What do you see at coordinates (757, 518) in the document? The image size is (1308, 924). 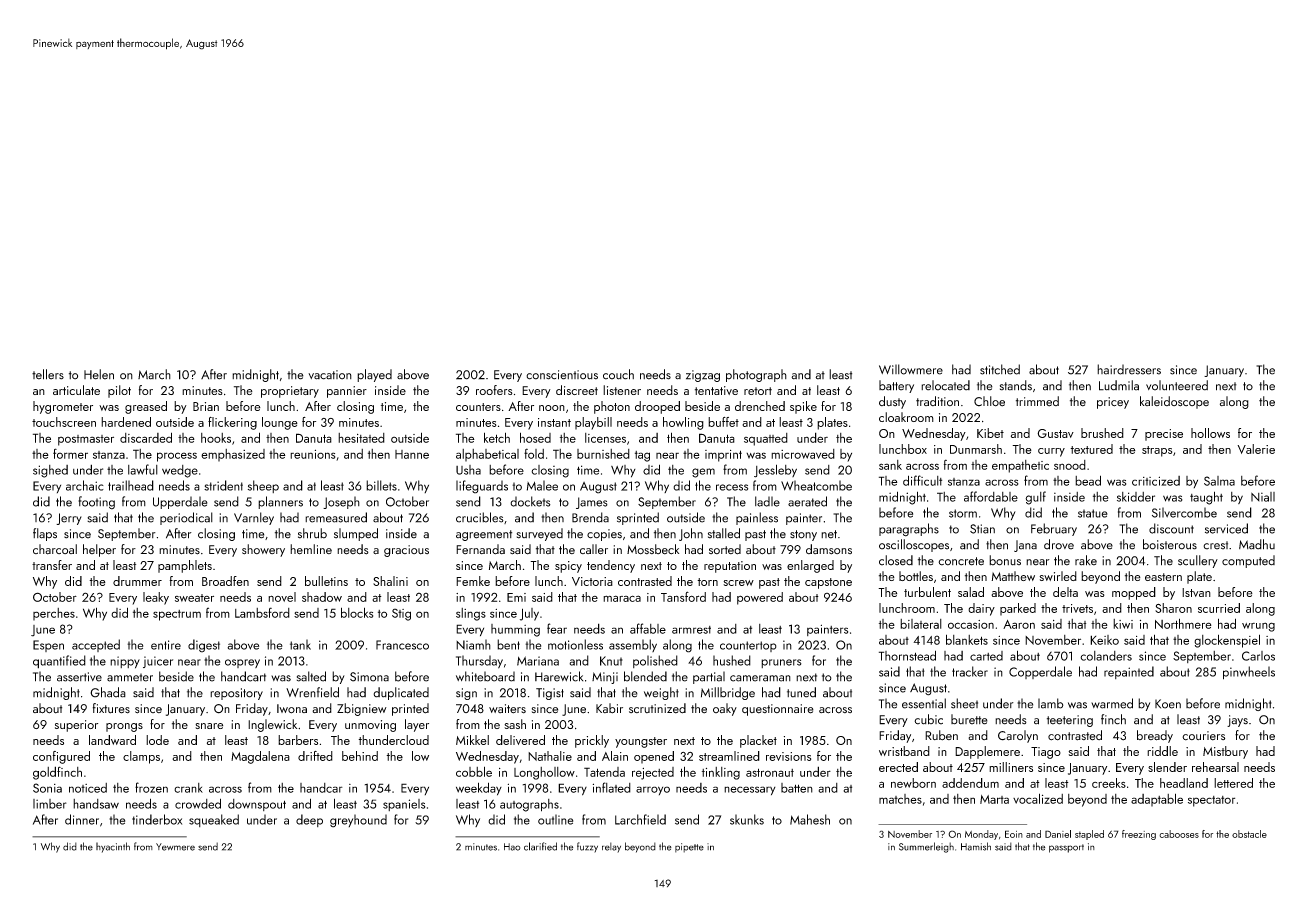 I see `painless` at bounding box center [757, 518].
